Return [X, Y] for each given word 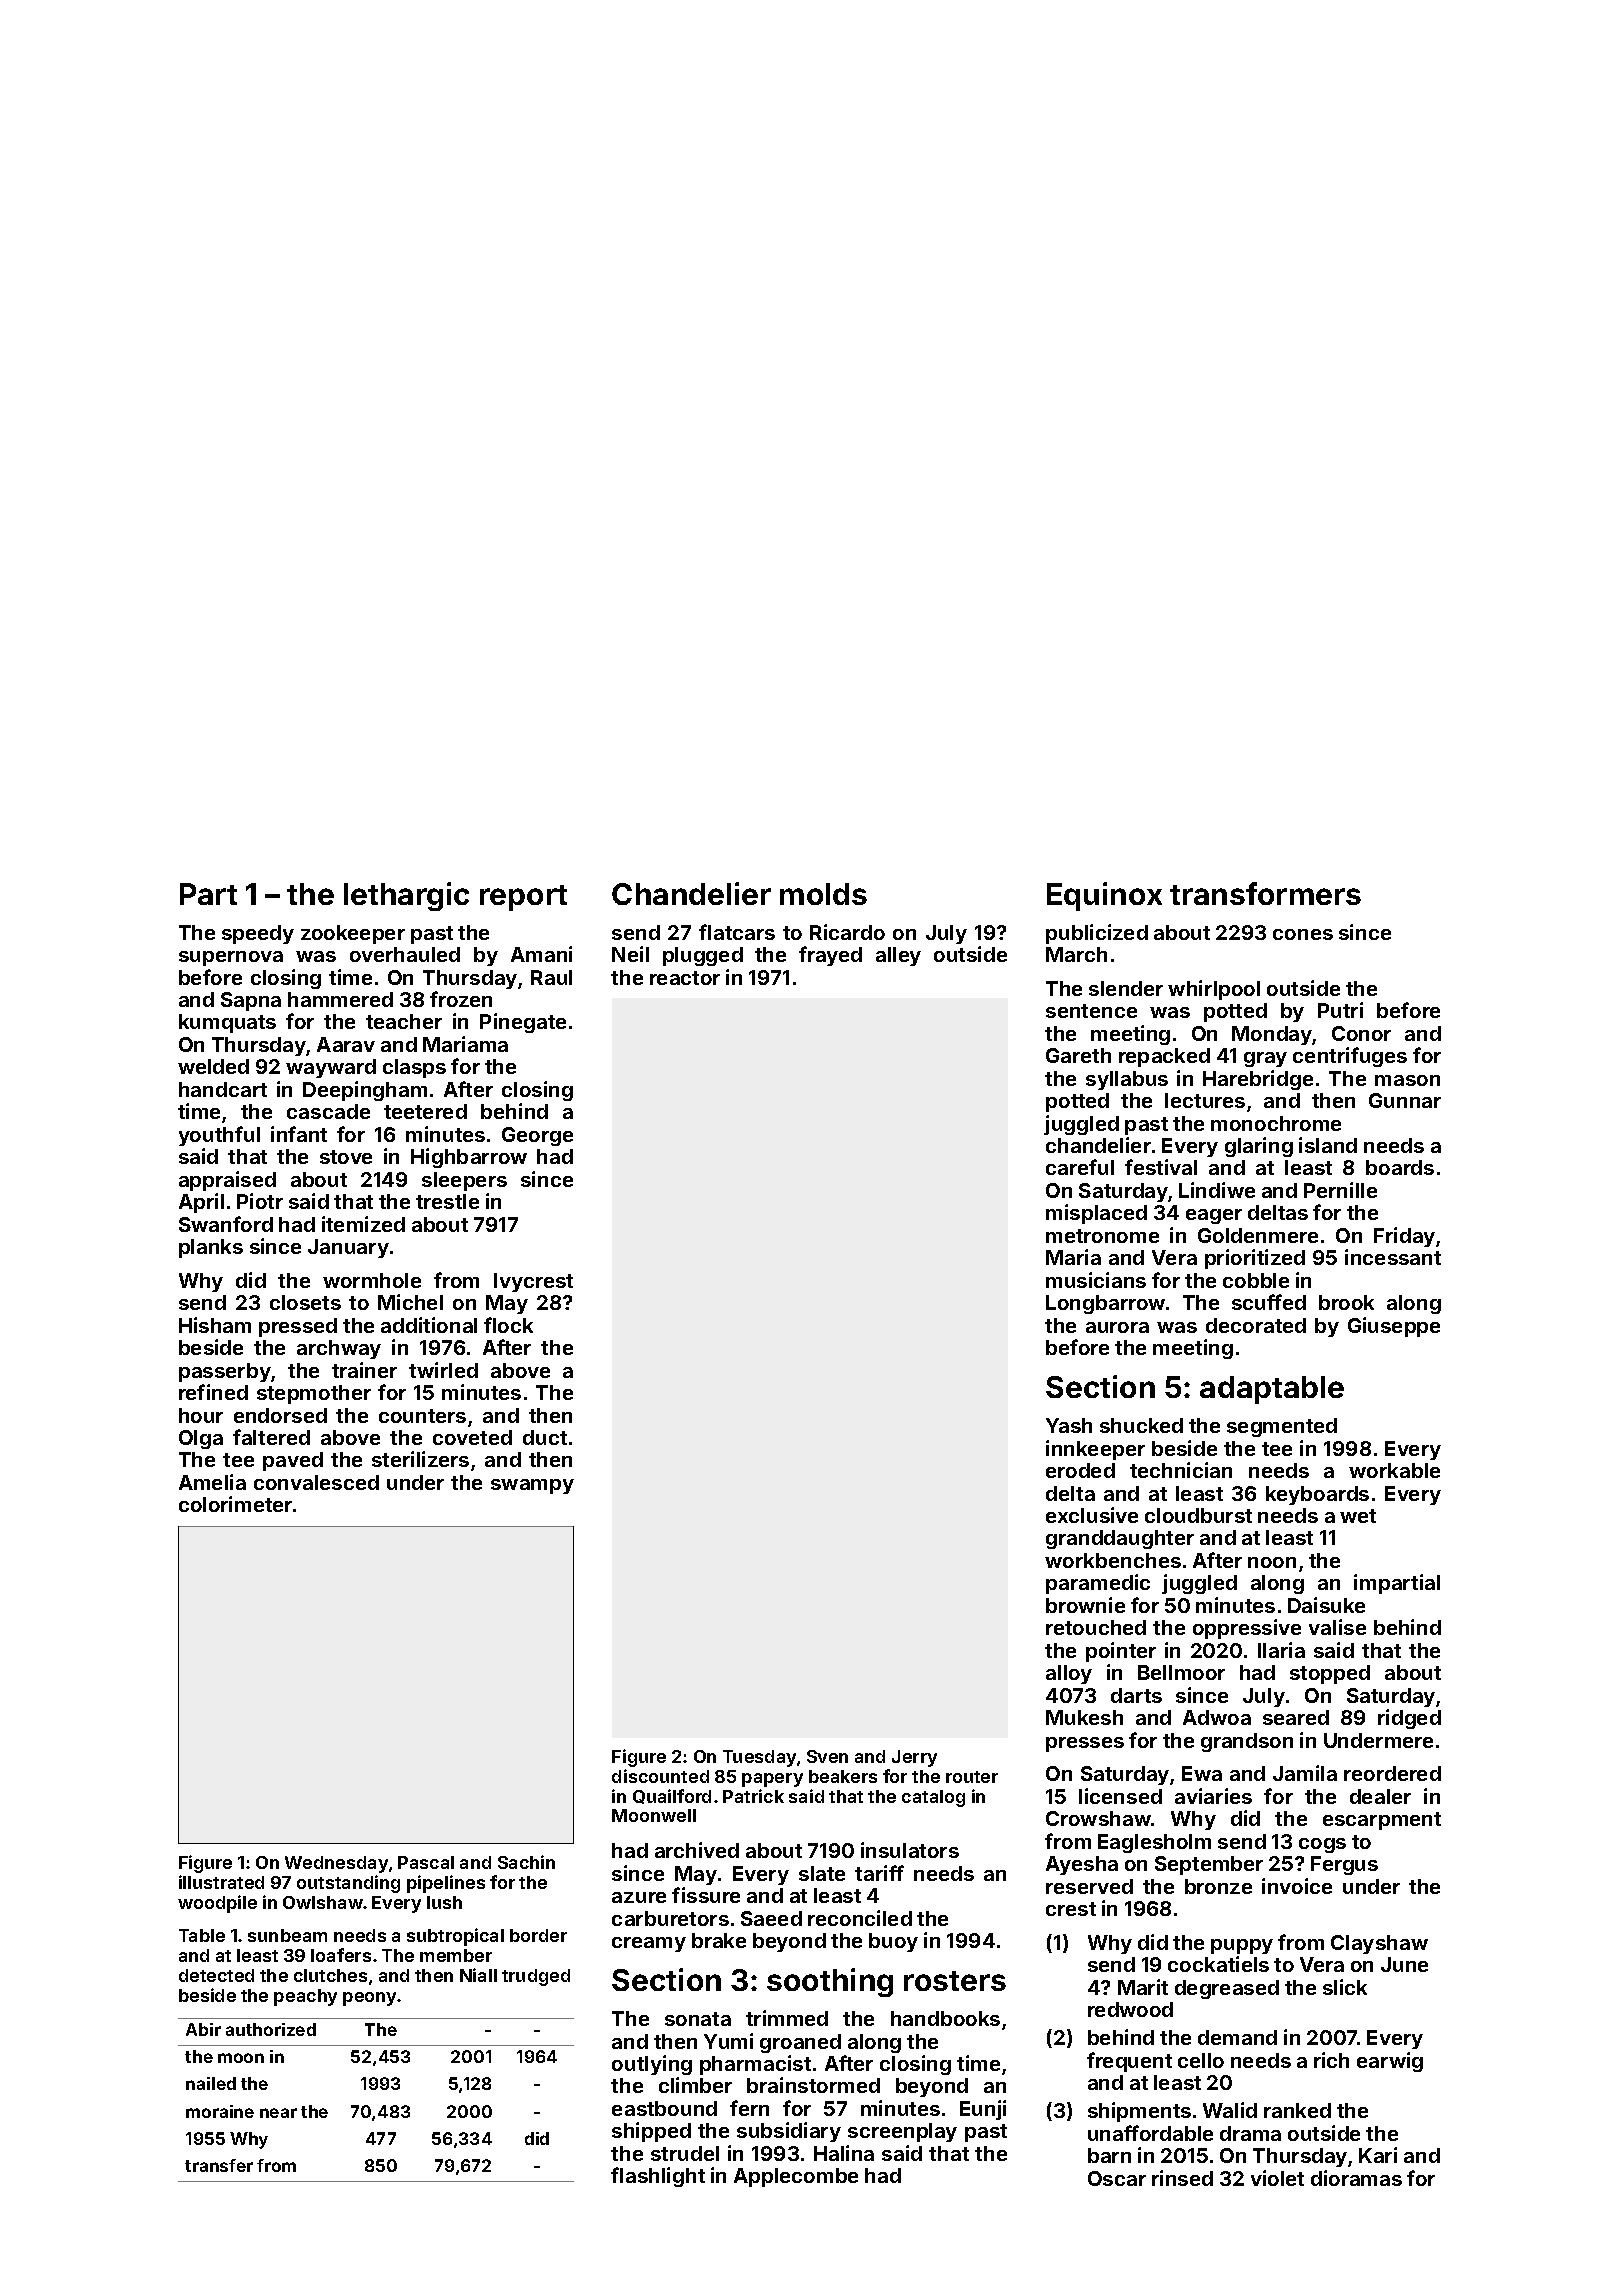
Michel [410, 1302]
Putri [1340, 1010]
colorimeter [235, 1504]
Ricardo [847, 932]
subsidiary [789, 2132]
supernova [231, 958]
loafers [341, 1955]
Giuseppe [1394, 1327]
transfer [219, 2165]
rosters [955, 1981]
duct [545, 1437]
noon [1272, 1562]
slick [1345, 1987]
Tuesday [759, 1758]
